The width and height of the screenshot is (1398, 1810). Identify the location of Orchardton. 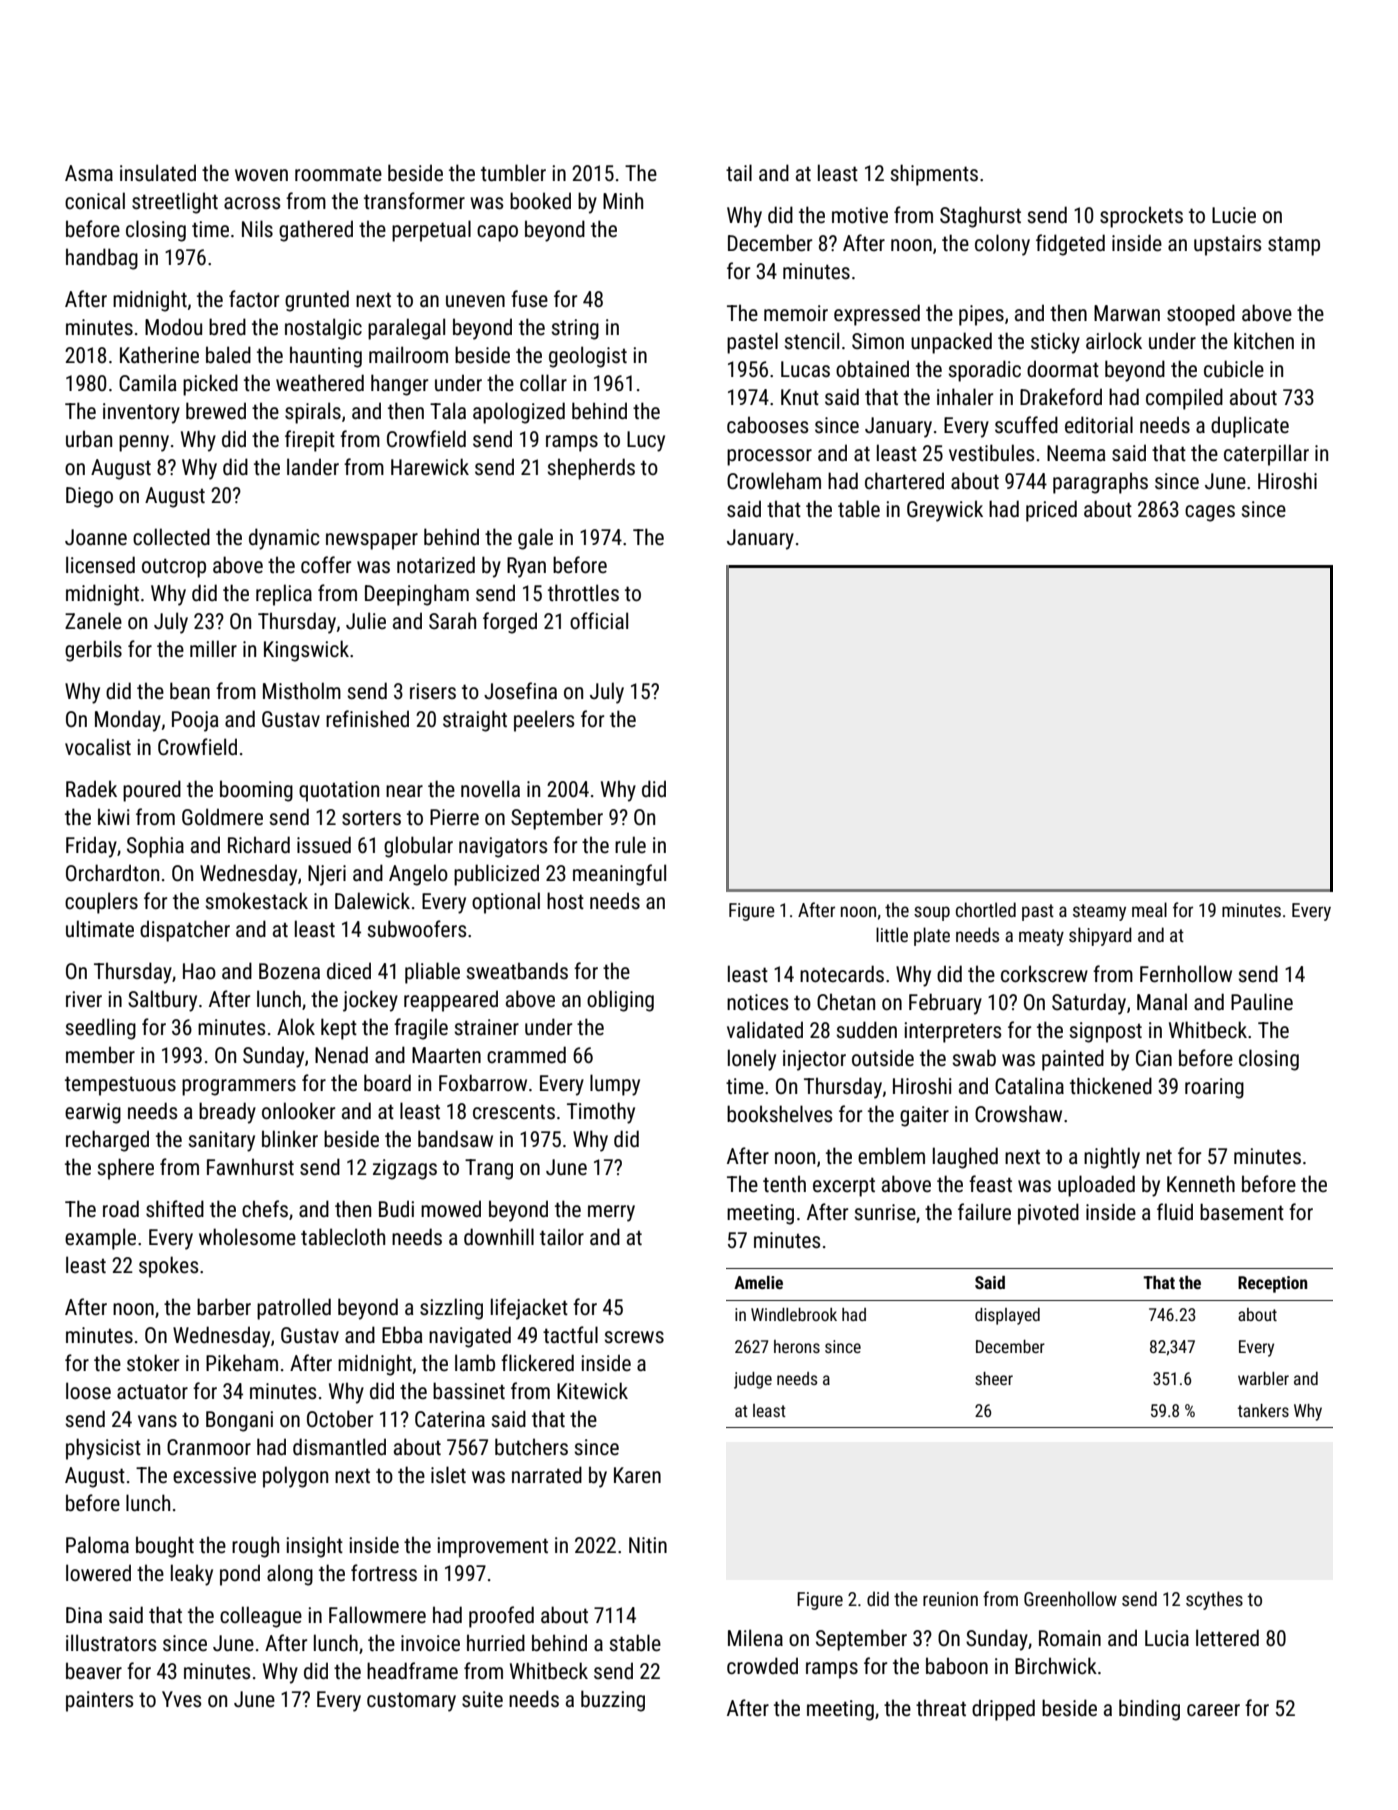
(112, 872).
